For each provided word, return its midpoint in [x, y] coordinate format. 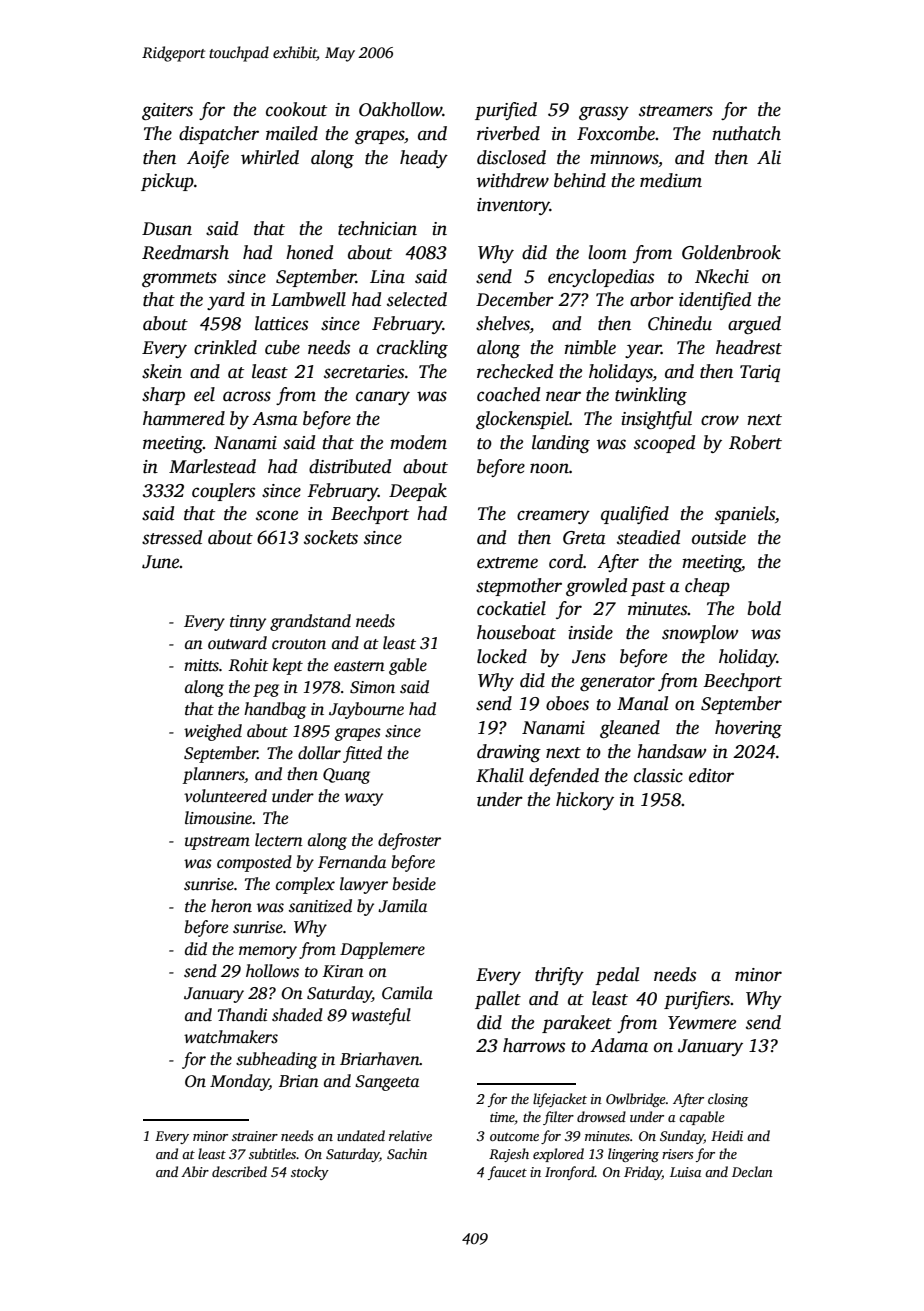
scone [277, 515]
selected [417, 299]
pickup [167, 182]
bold [764, 608]
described [239, 1171]
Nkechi [722, 276]
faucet [507, 1173]
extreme [507, 563]
